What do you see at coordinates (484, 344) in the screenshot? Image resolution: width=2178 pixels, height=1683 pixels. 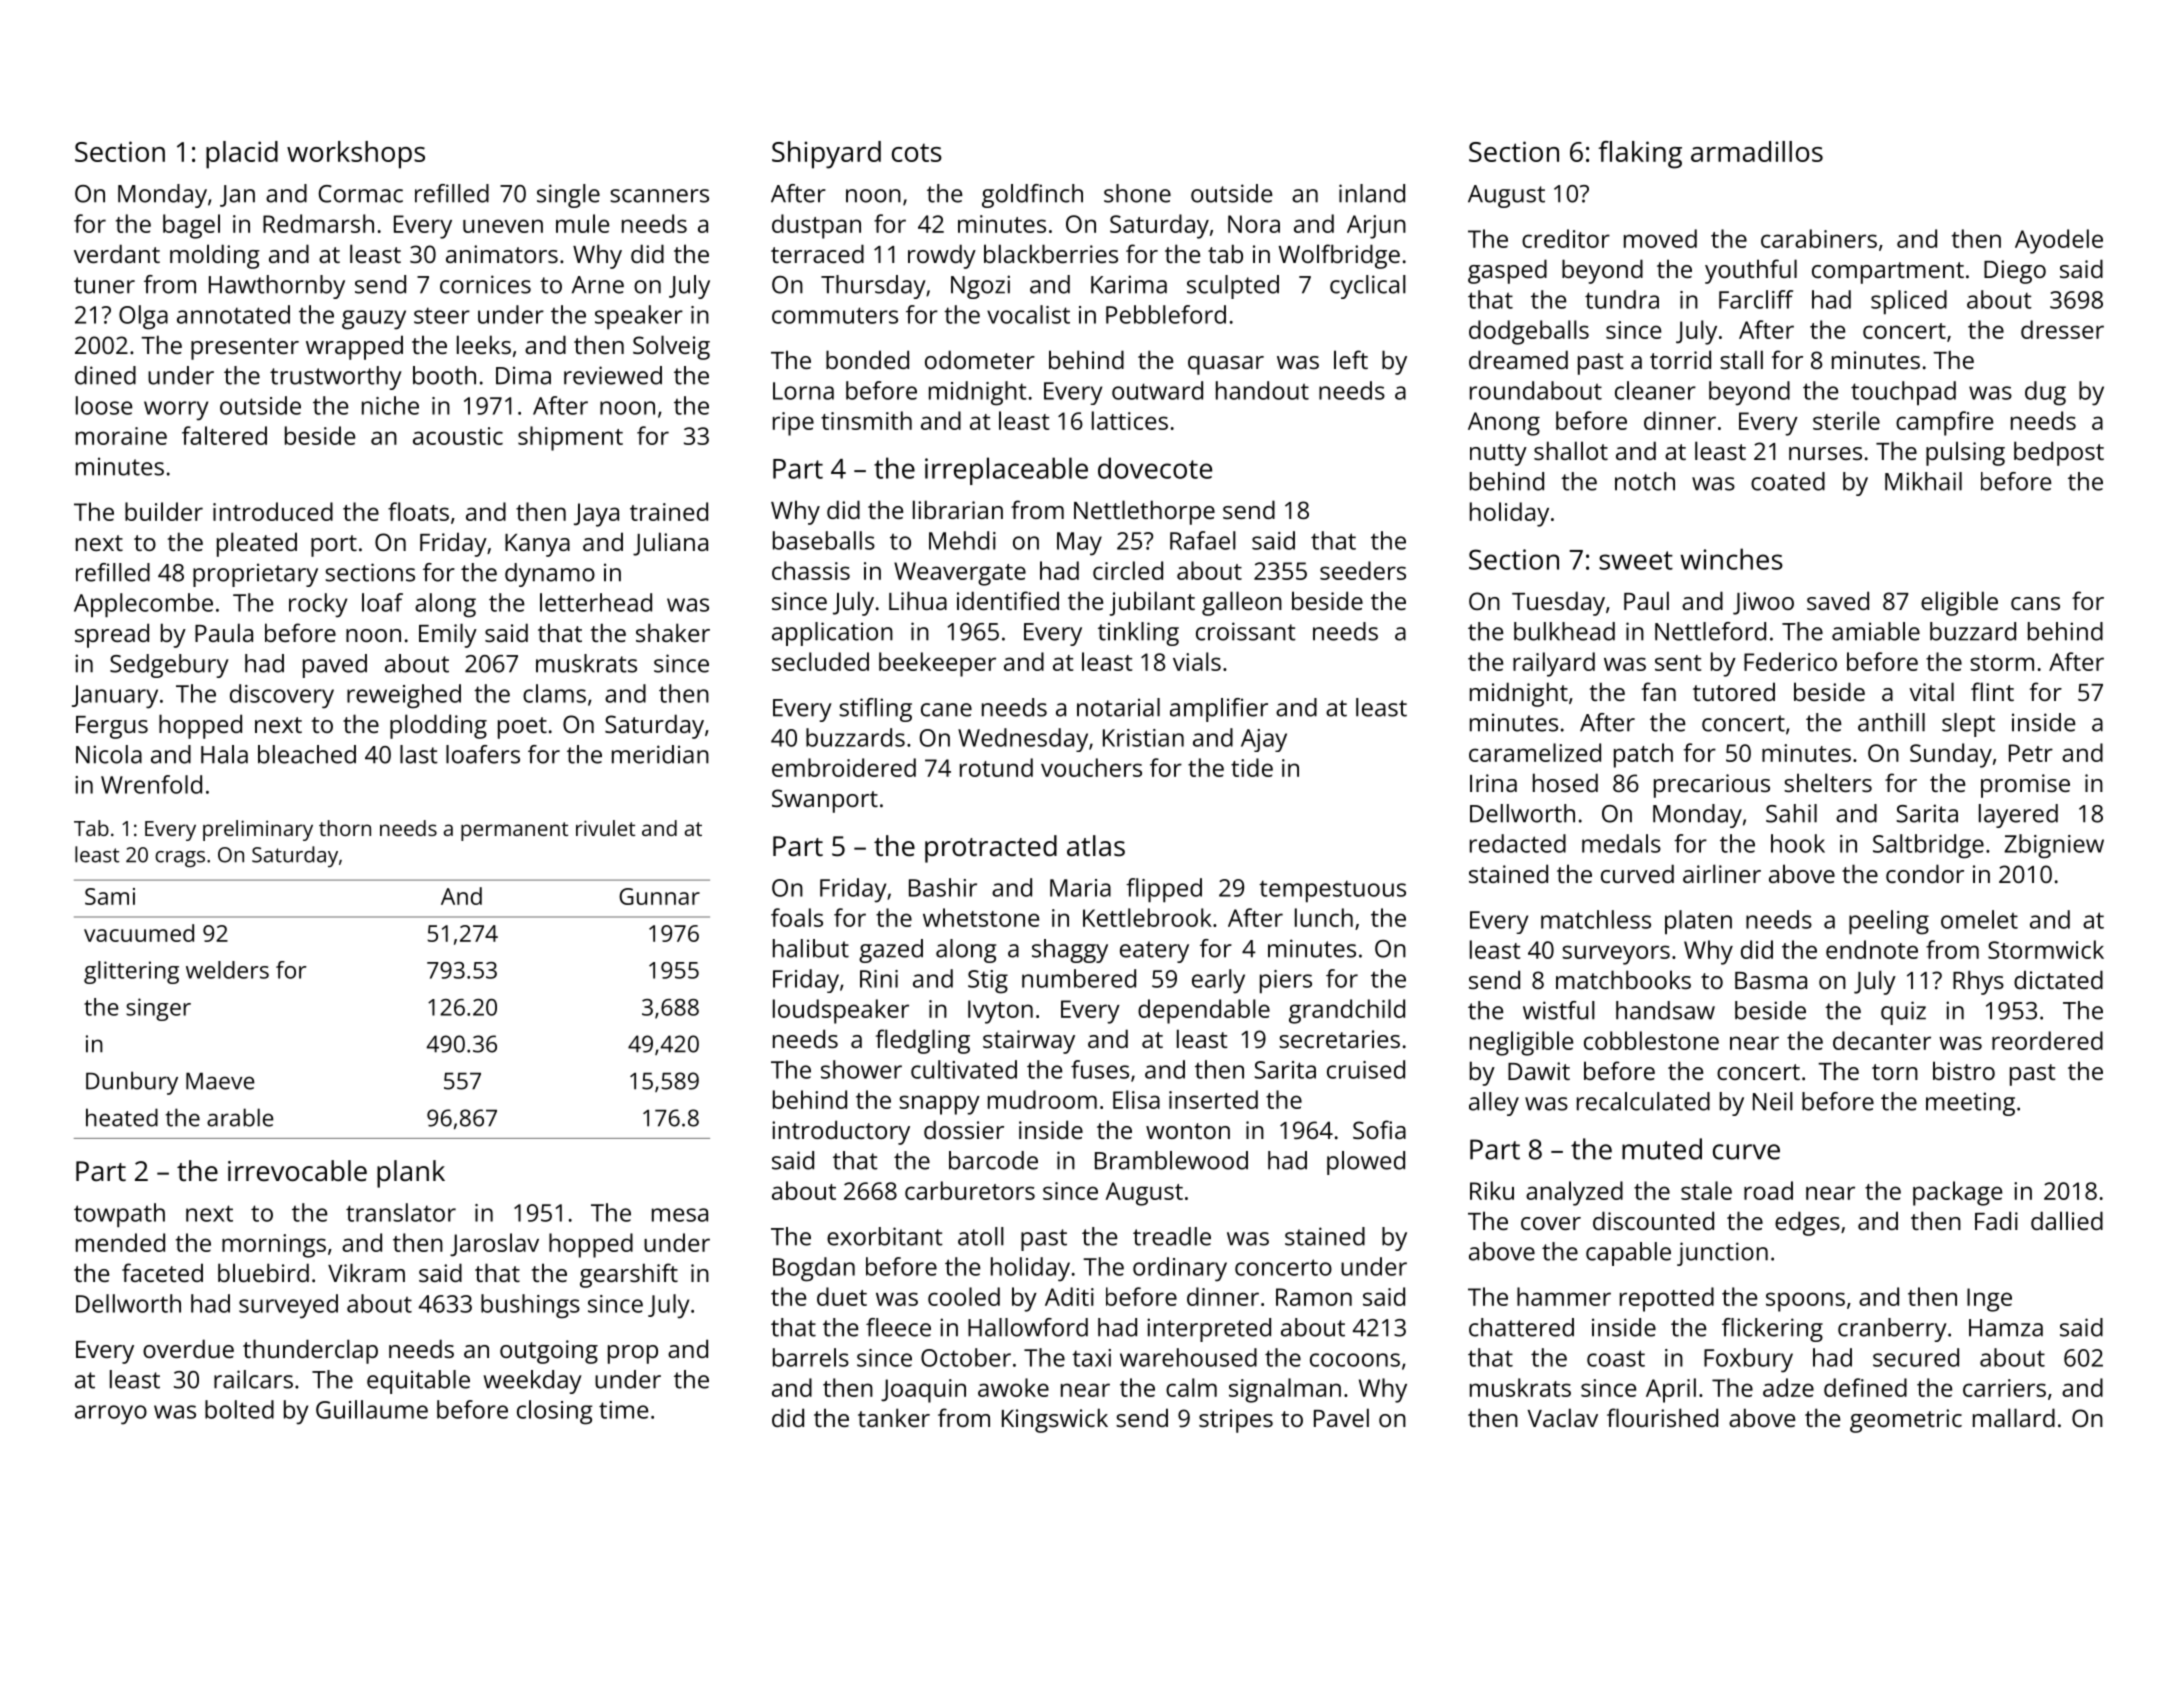 I see `leeks` at bounding box center [484, 344].
